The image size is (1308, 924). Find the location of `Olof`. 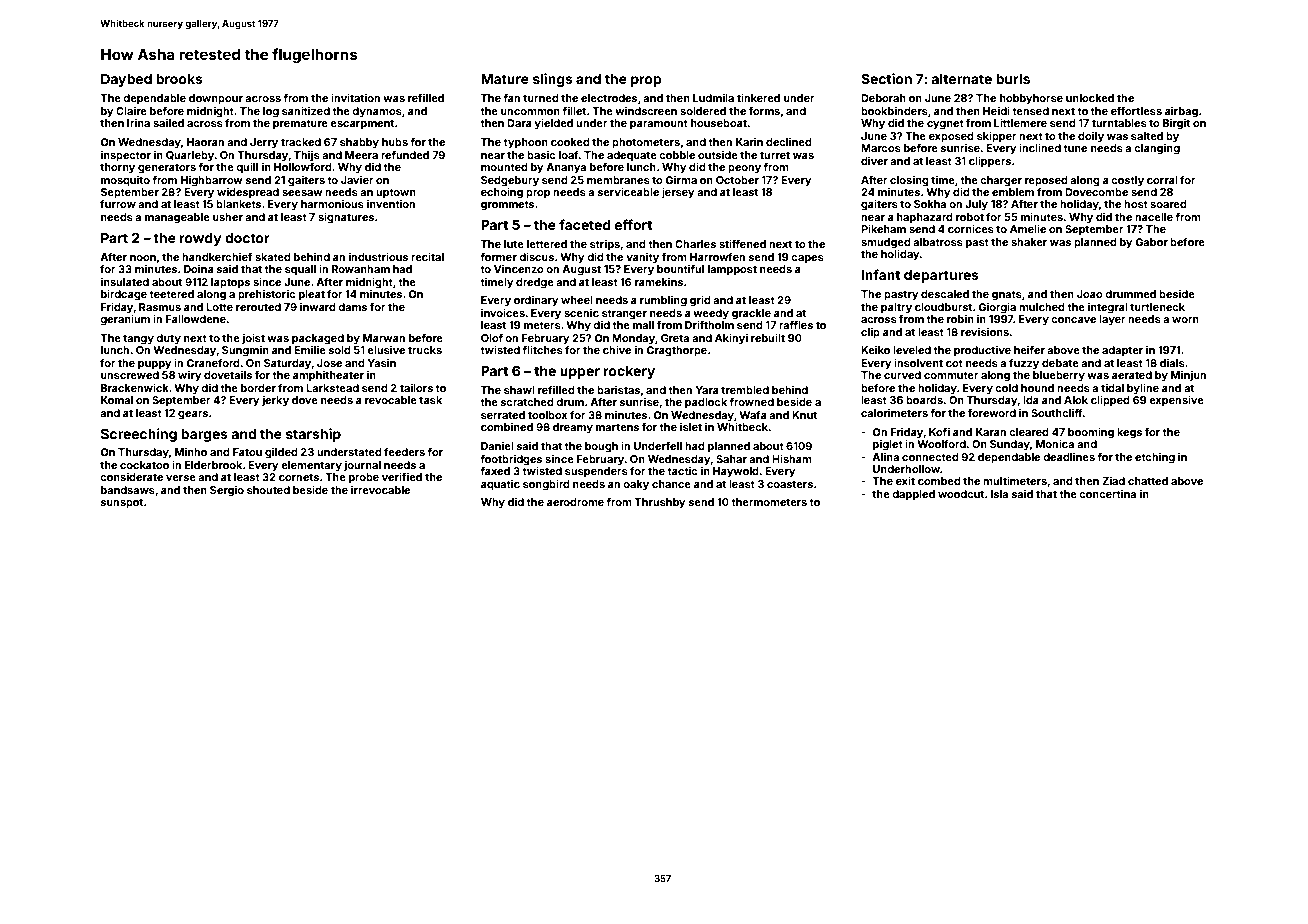

Olof is located at coordinates (492, 337).
